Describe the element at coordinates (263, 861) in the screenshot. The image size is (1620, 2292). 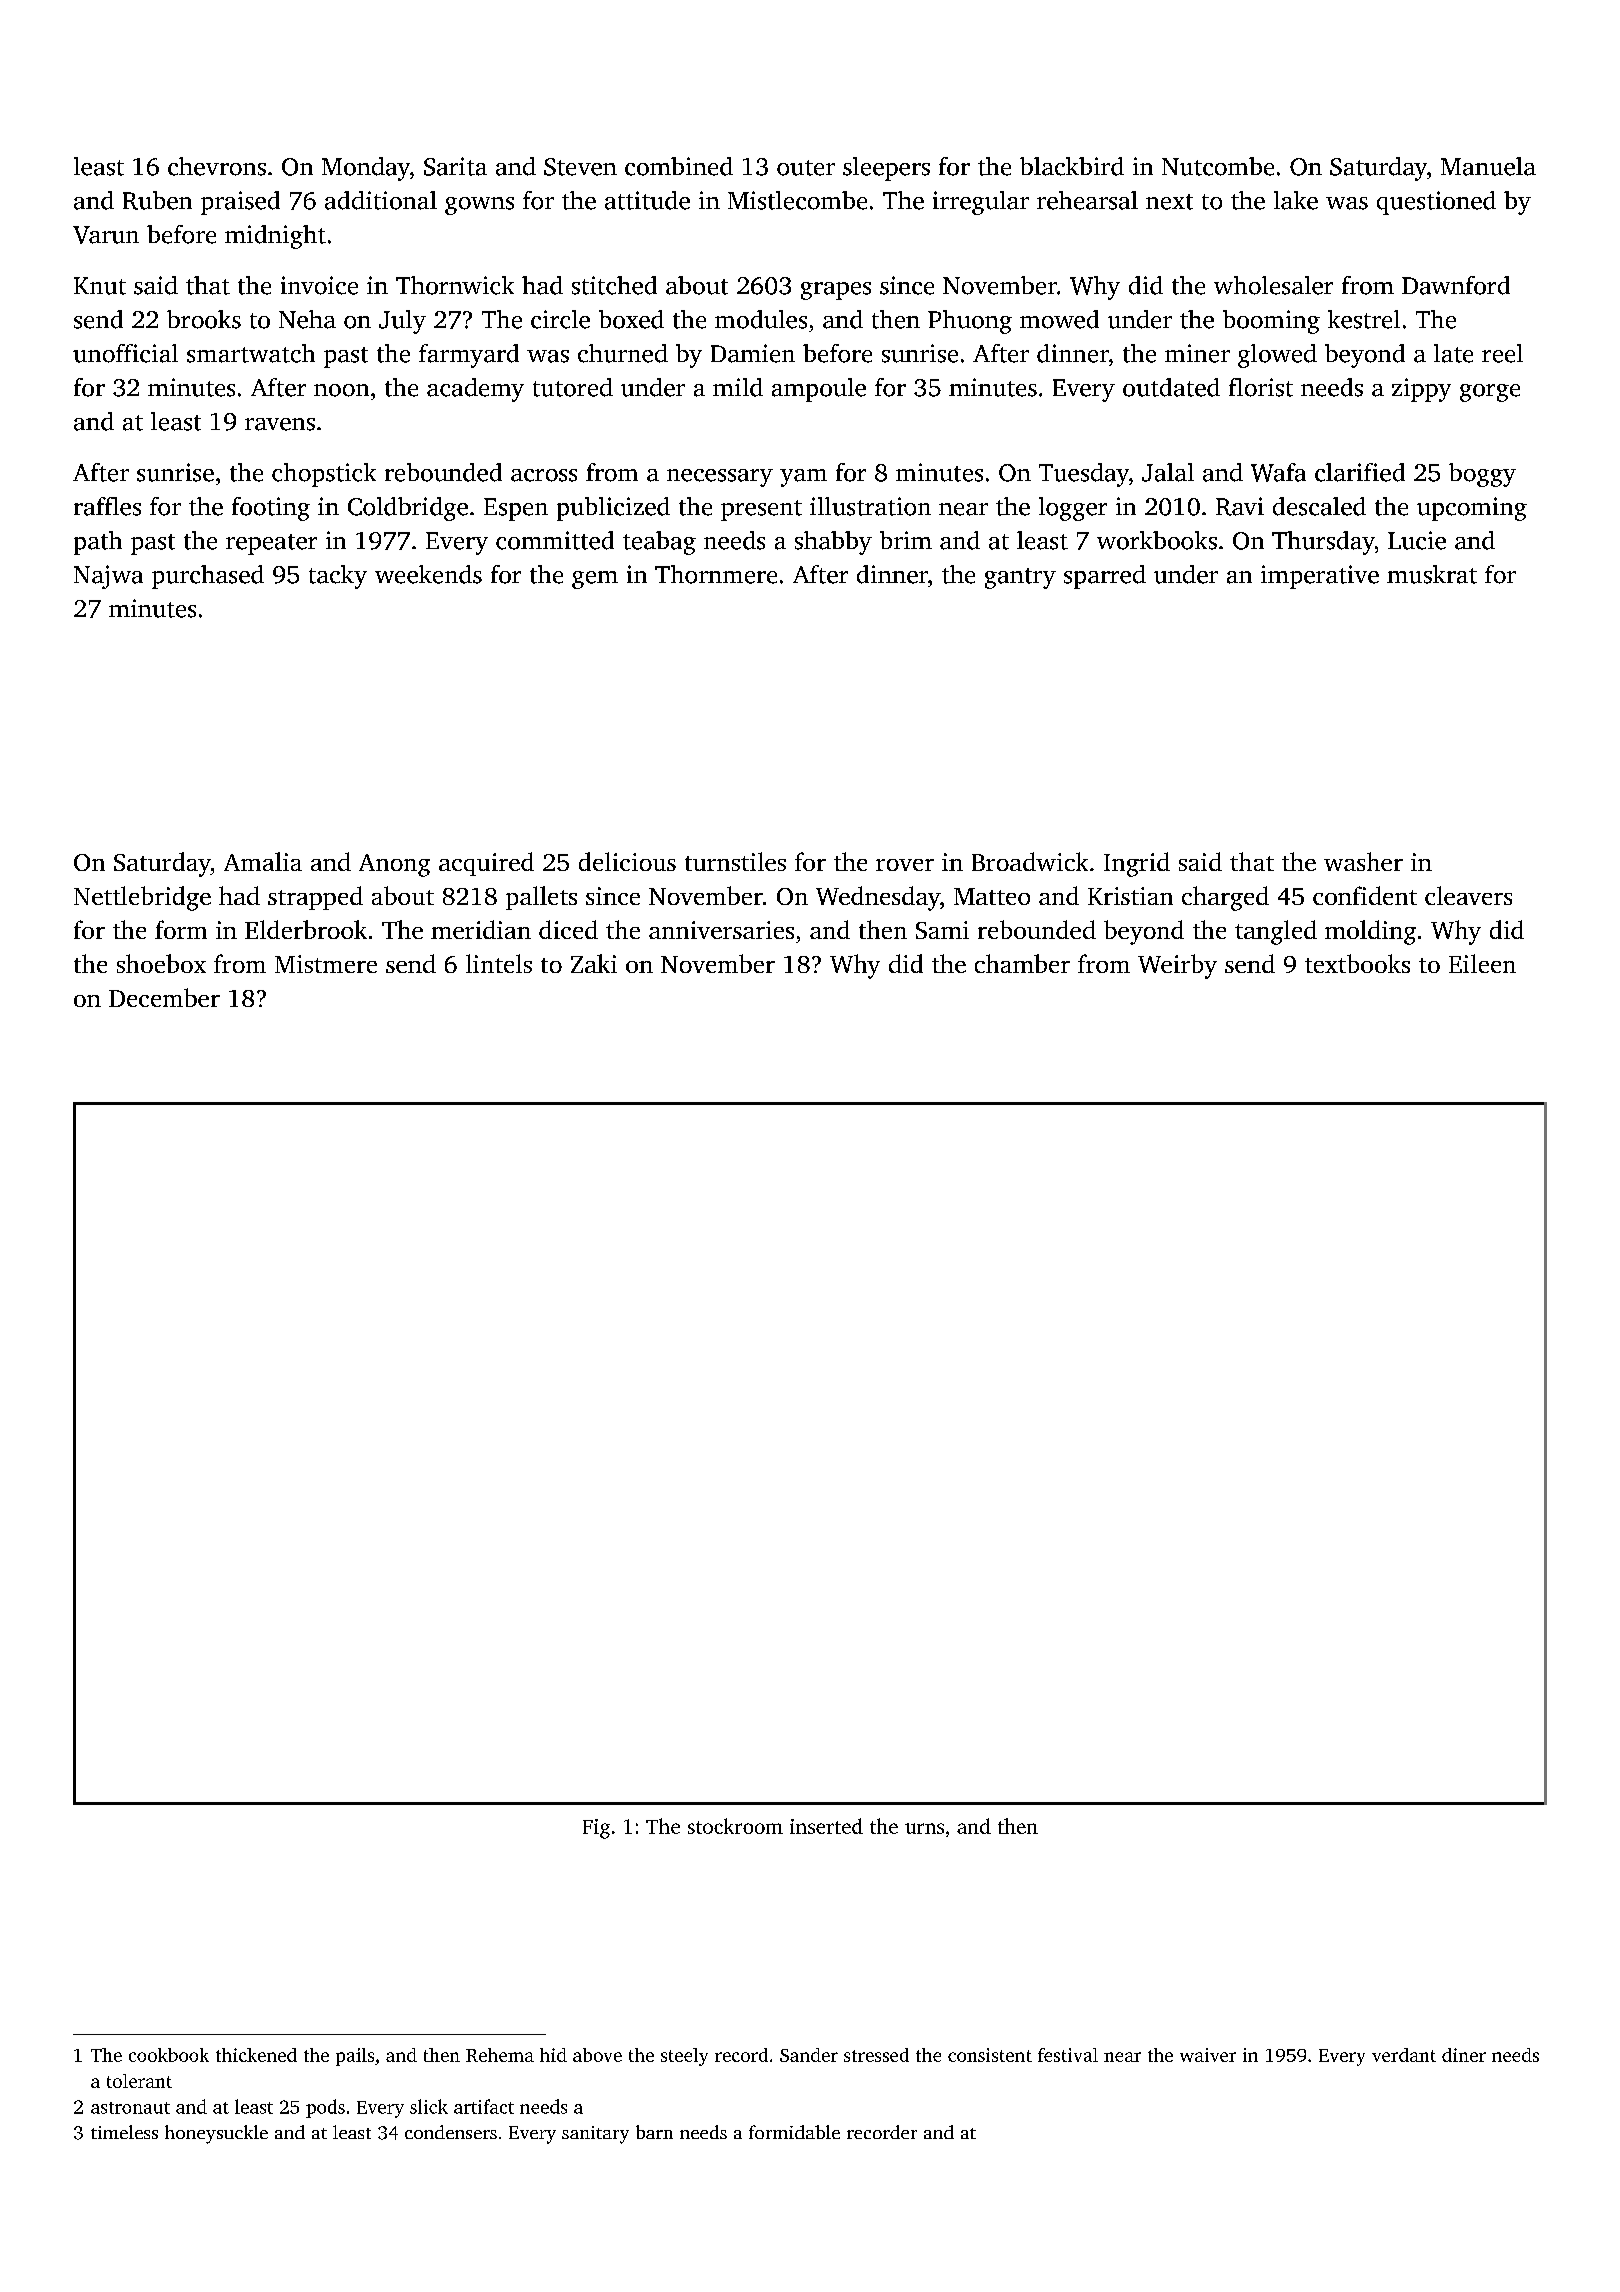
I see `Amalia` at that location.
